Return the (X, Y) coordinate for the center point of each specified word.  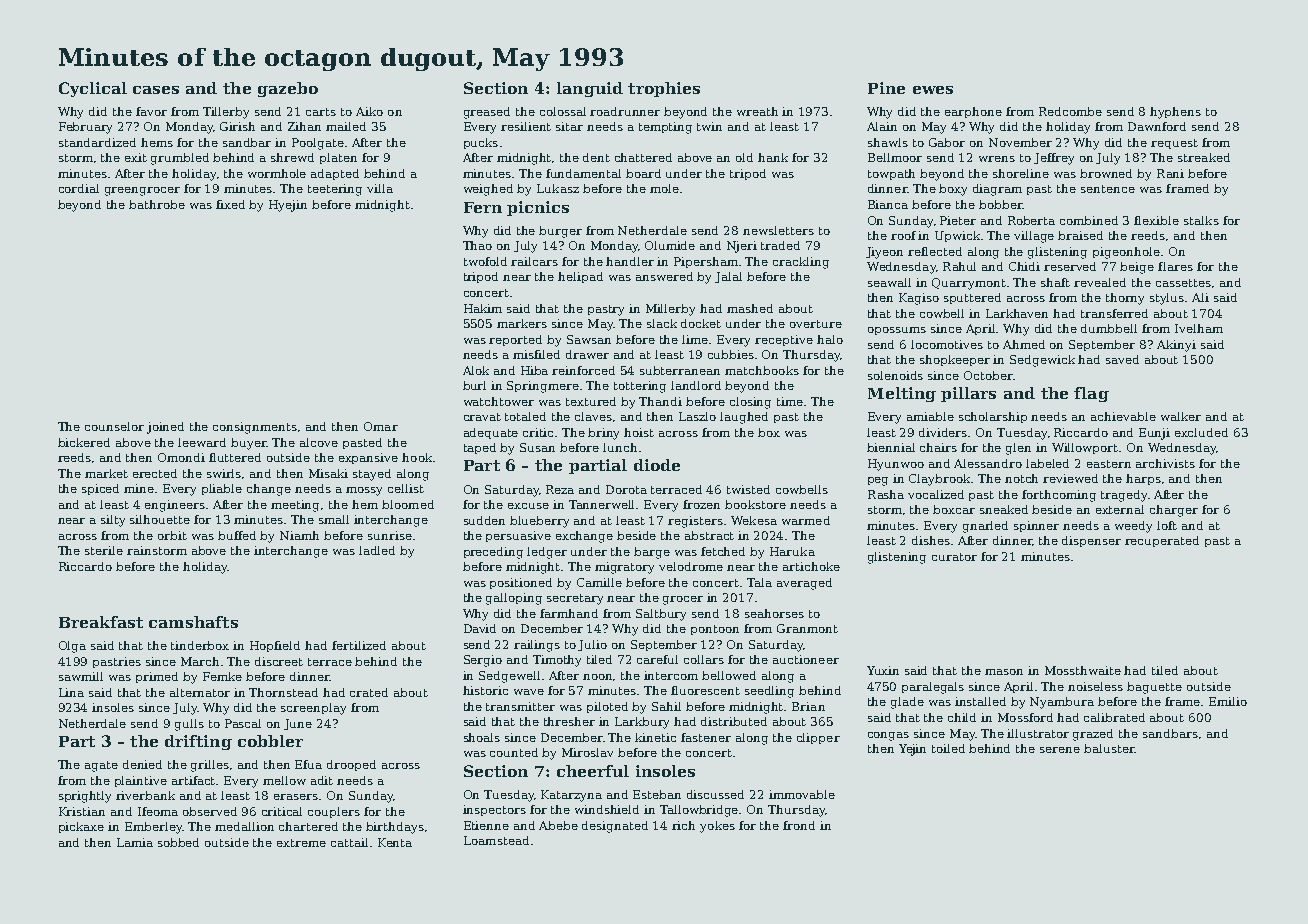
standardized (97, 142)
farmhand (569, 613)
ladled (377, 550)
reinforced (583, 370)
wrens (997, 159)
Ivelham (1199, 328)
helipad (580, 277)
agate (101, 766)
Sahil (666, 706)
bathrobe (157, 204)
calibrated (1114, 717)
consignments (255, 428)
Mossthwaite (1083, 670)
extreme (301, 843)
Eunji (1154, 434)
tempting (665, 128)
